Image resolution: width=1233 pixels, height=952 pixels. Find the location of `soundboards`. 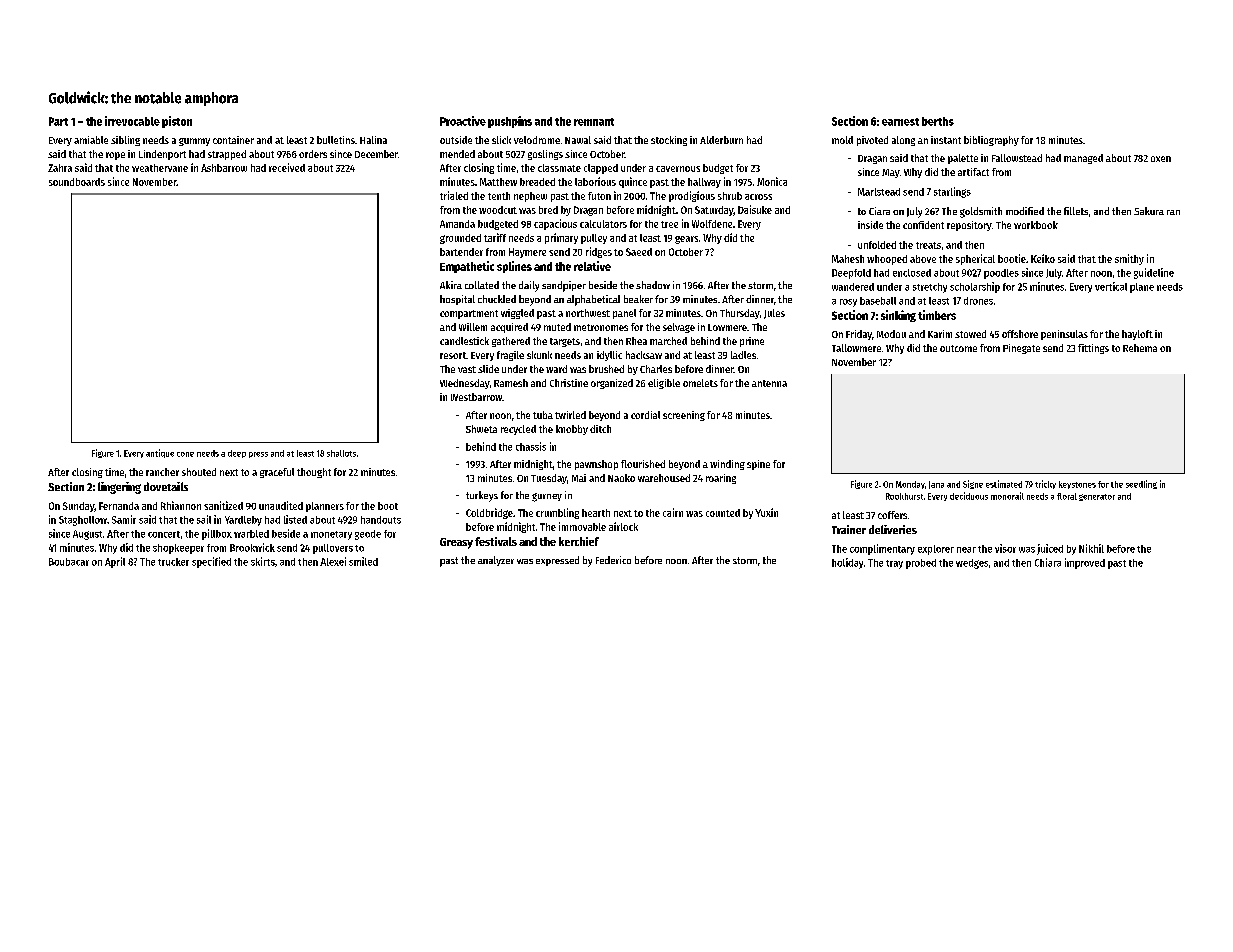

soundboards is located at coordinates (77, 182).
